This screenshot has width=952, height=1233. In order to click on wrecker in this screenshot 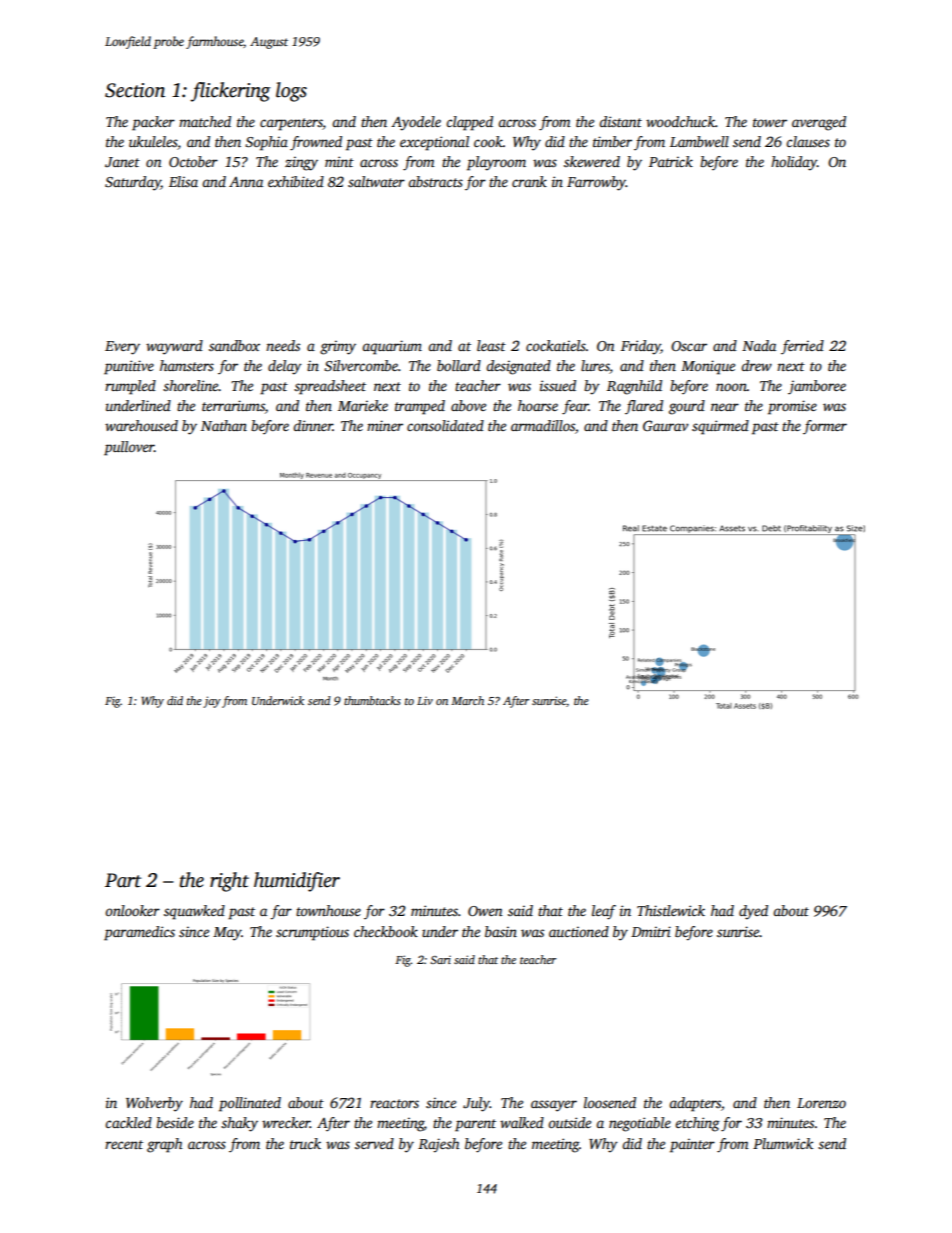, I will do `click(286, 1122)`.
